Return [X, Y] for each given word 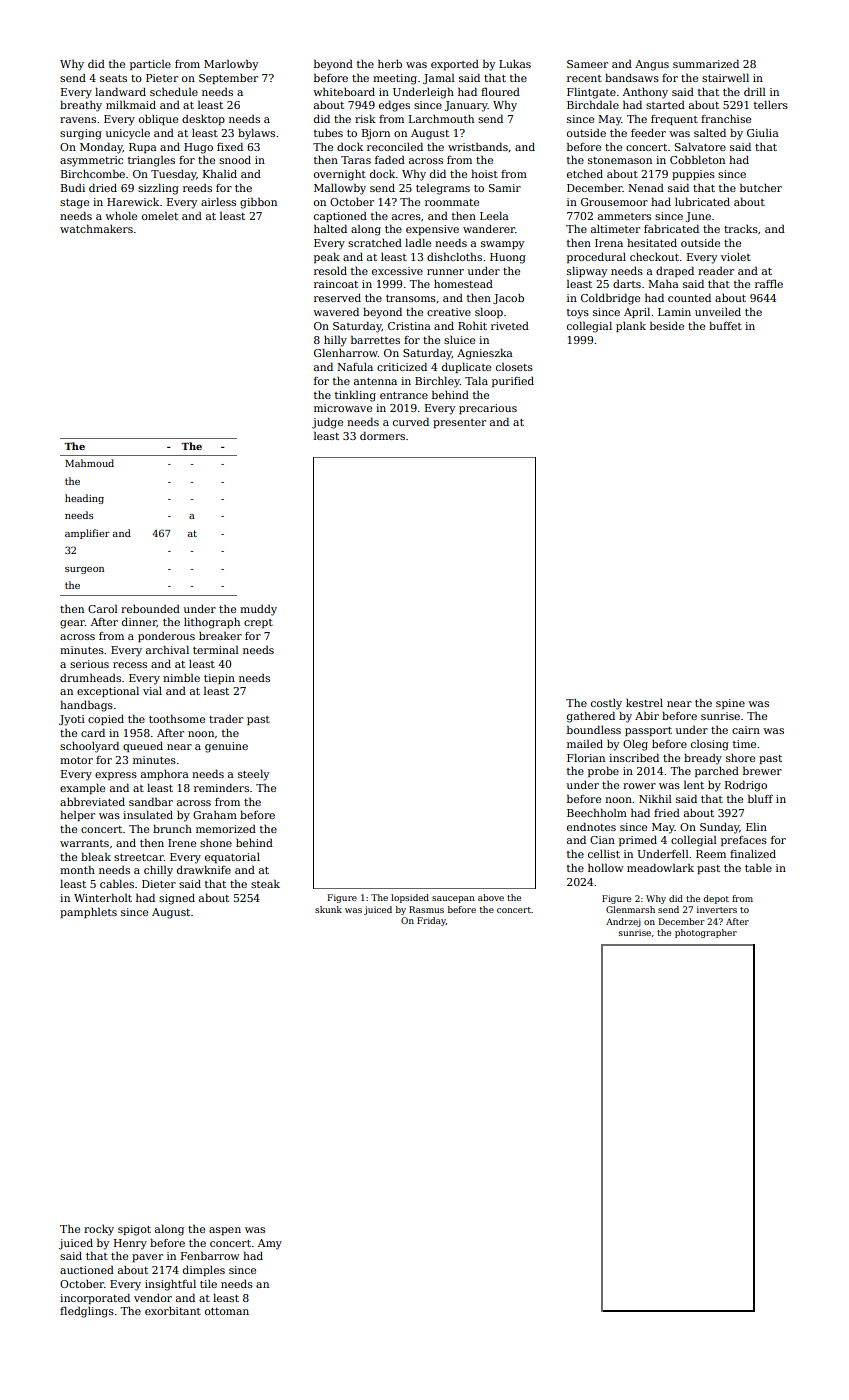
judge [327, 423]
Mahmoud [89, 463]
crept [258, 623]
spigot [134, 1230]
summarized [706, 63]
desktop [203, 119]
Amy [270, 1244]
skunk [328, 909]
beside [667, 325]
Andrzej [623, 922]
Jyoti [72, 720]
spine [730, 704]
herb [390, 63]
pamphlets [88, 912]
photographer [706, 933]
